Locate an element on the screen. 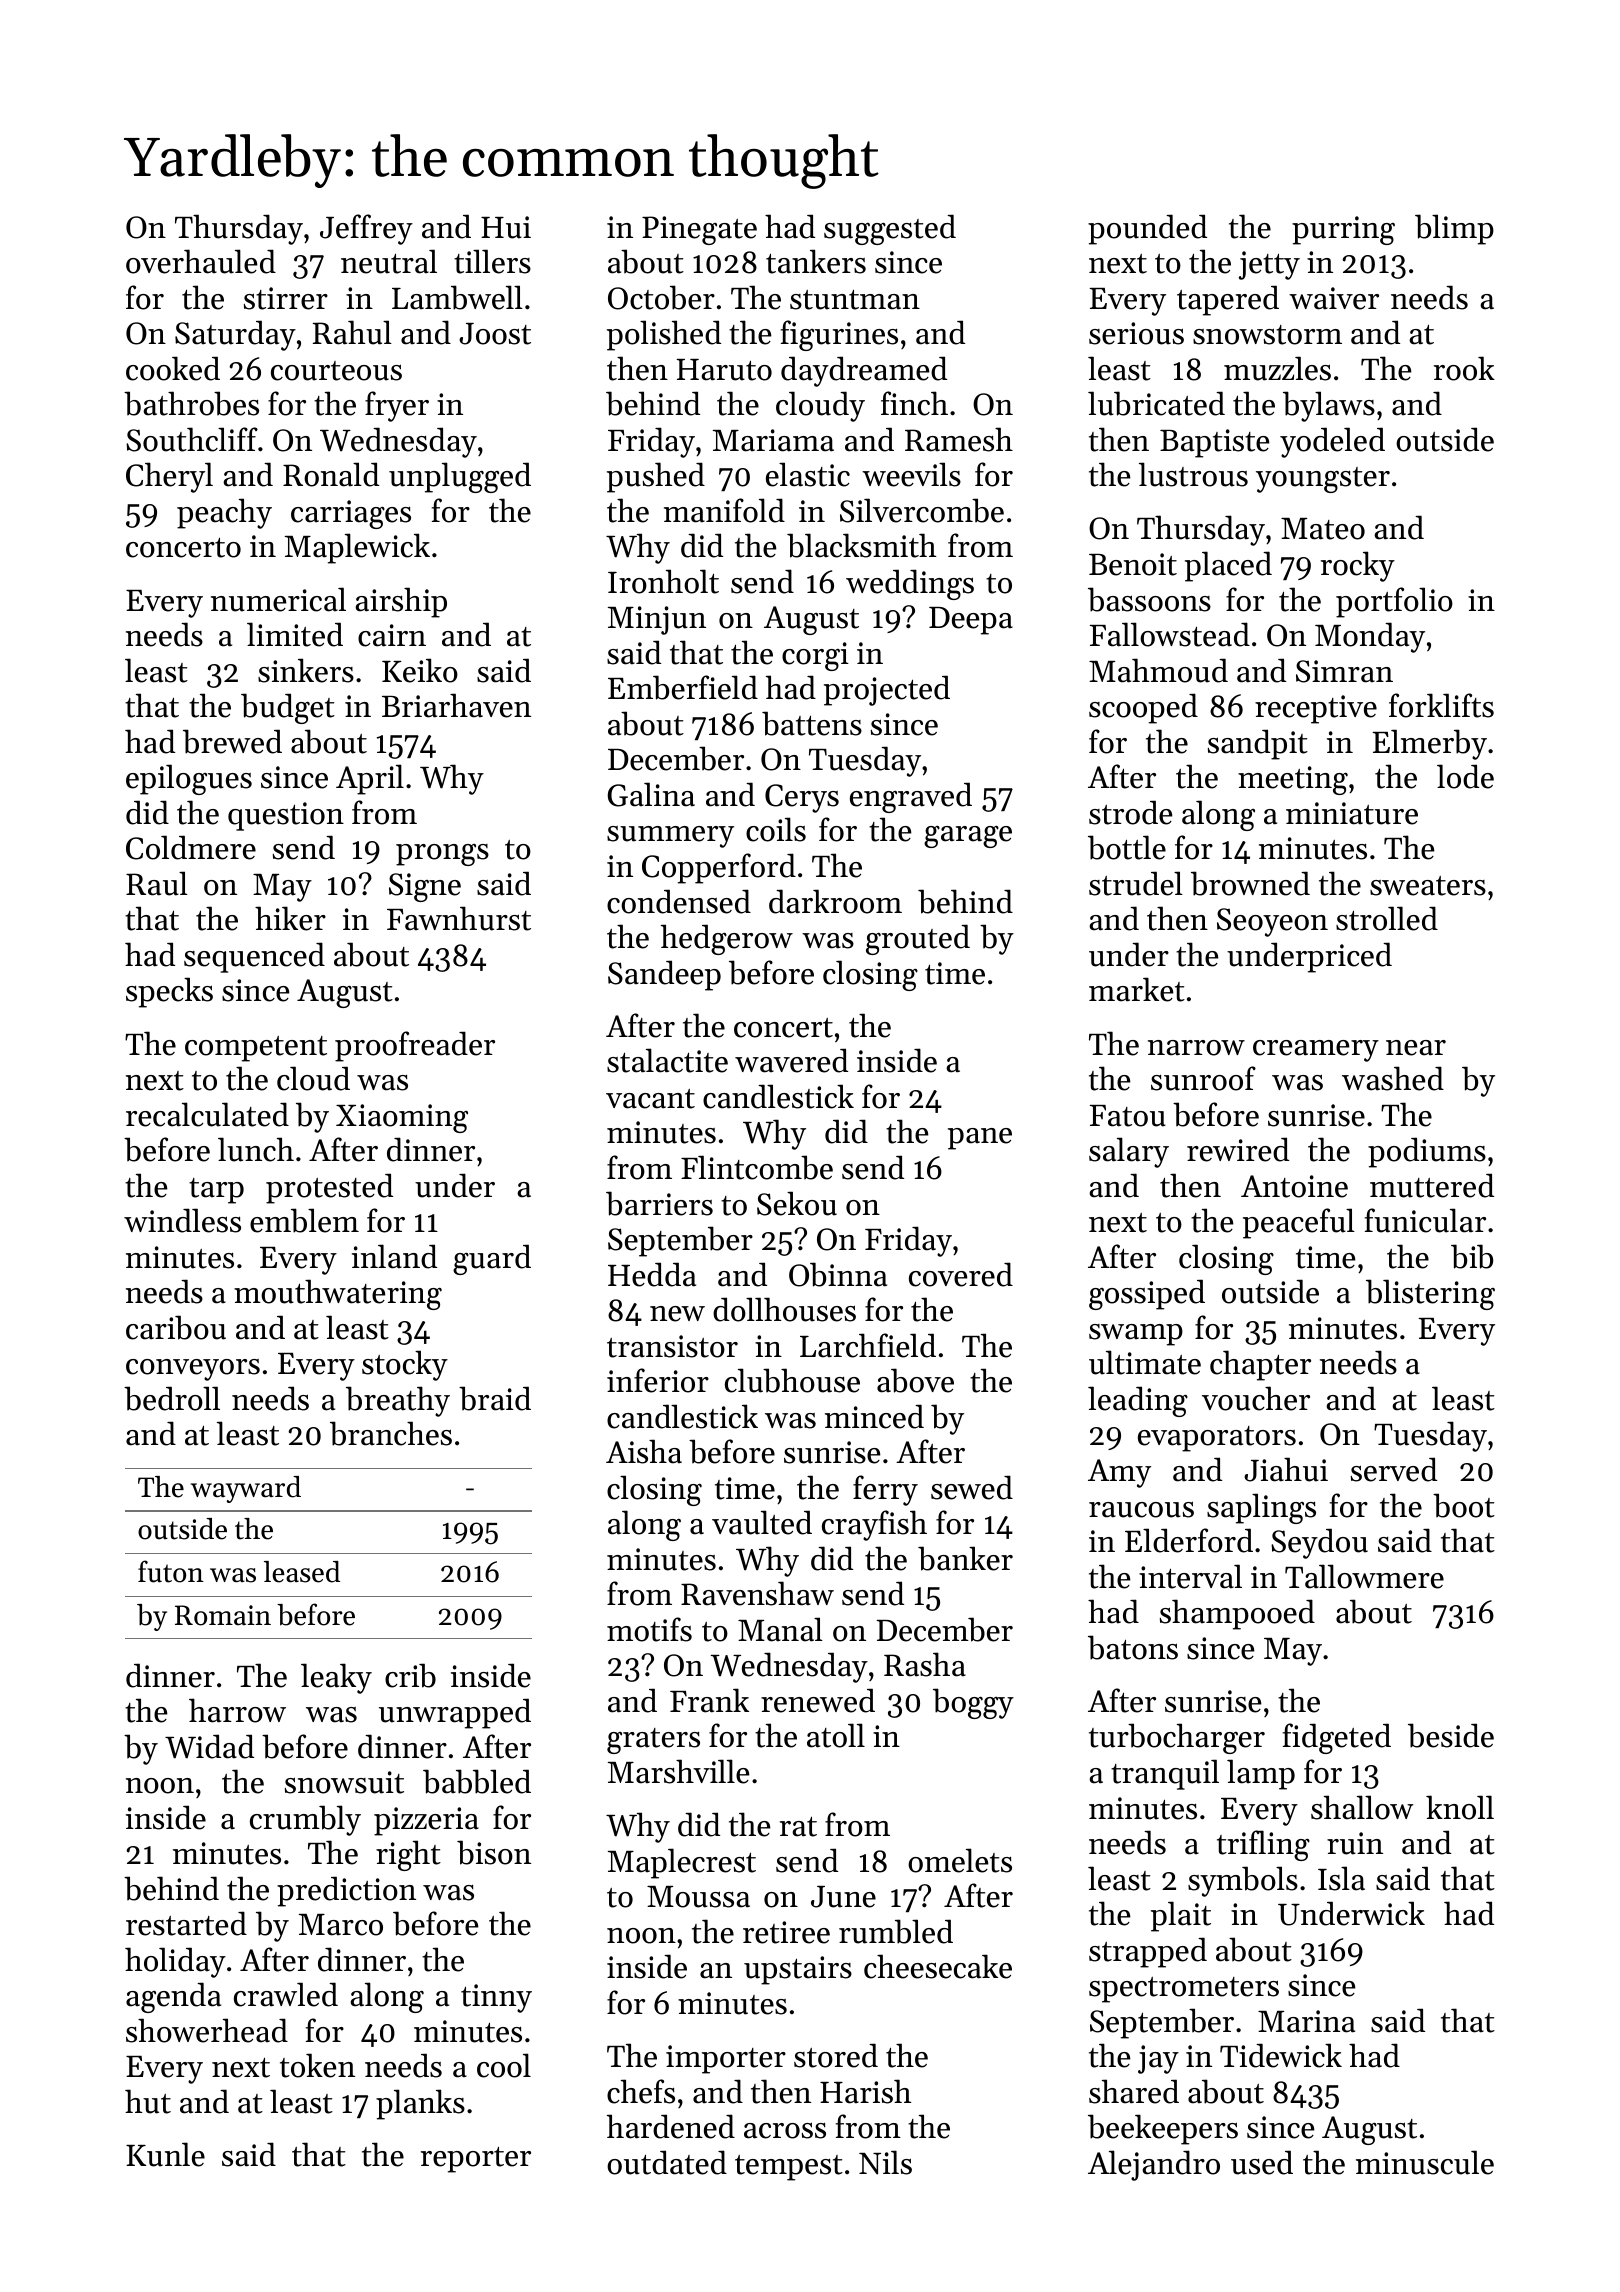 The image size is (1620, 2292). elastic is located at coordinates (808, 474).
